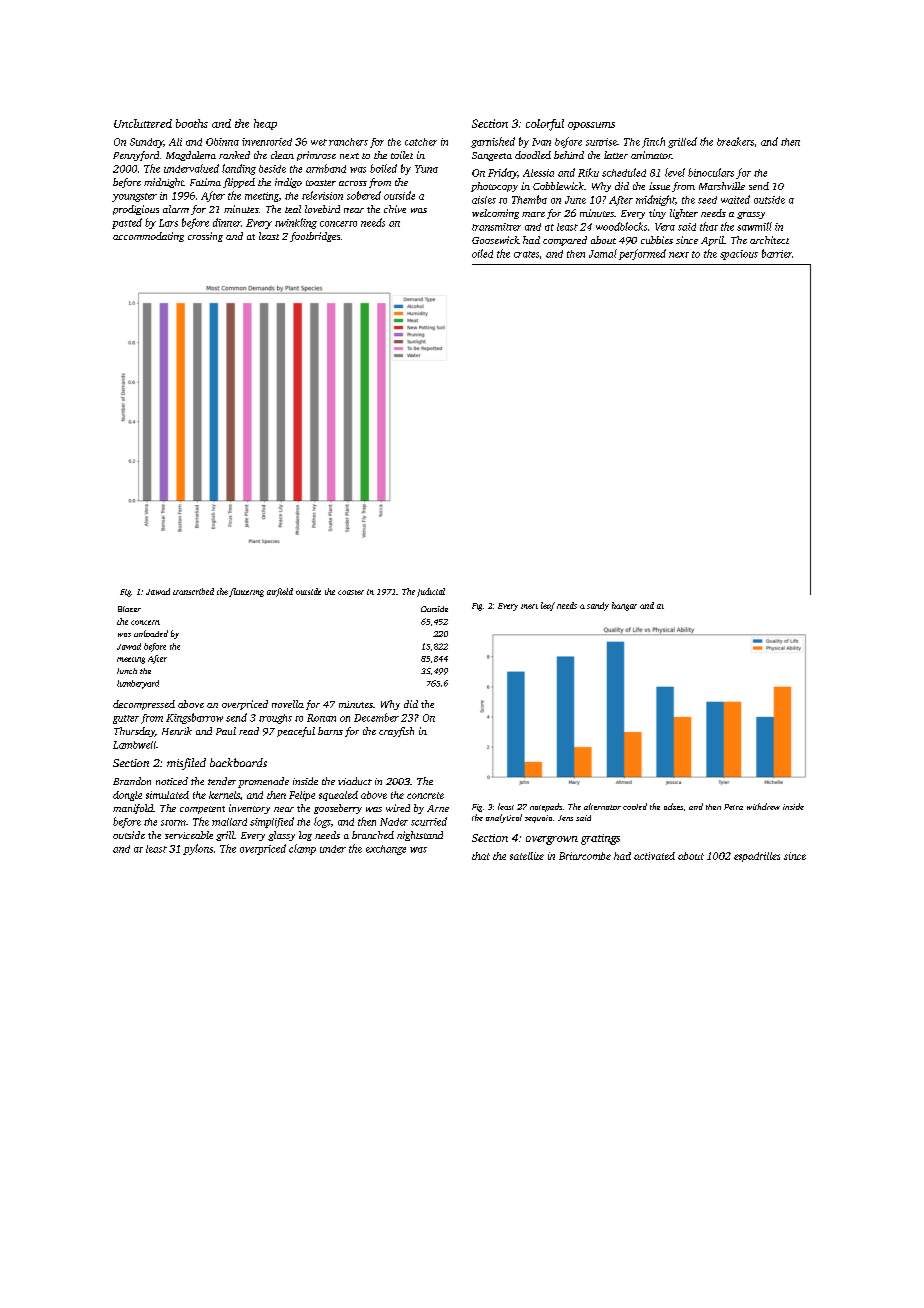 The image size is (924, 1308). What do you see at coordinates (526, 254) in the screenshot?
I see `crates` at bounding box center [526, 254].
